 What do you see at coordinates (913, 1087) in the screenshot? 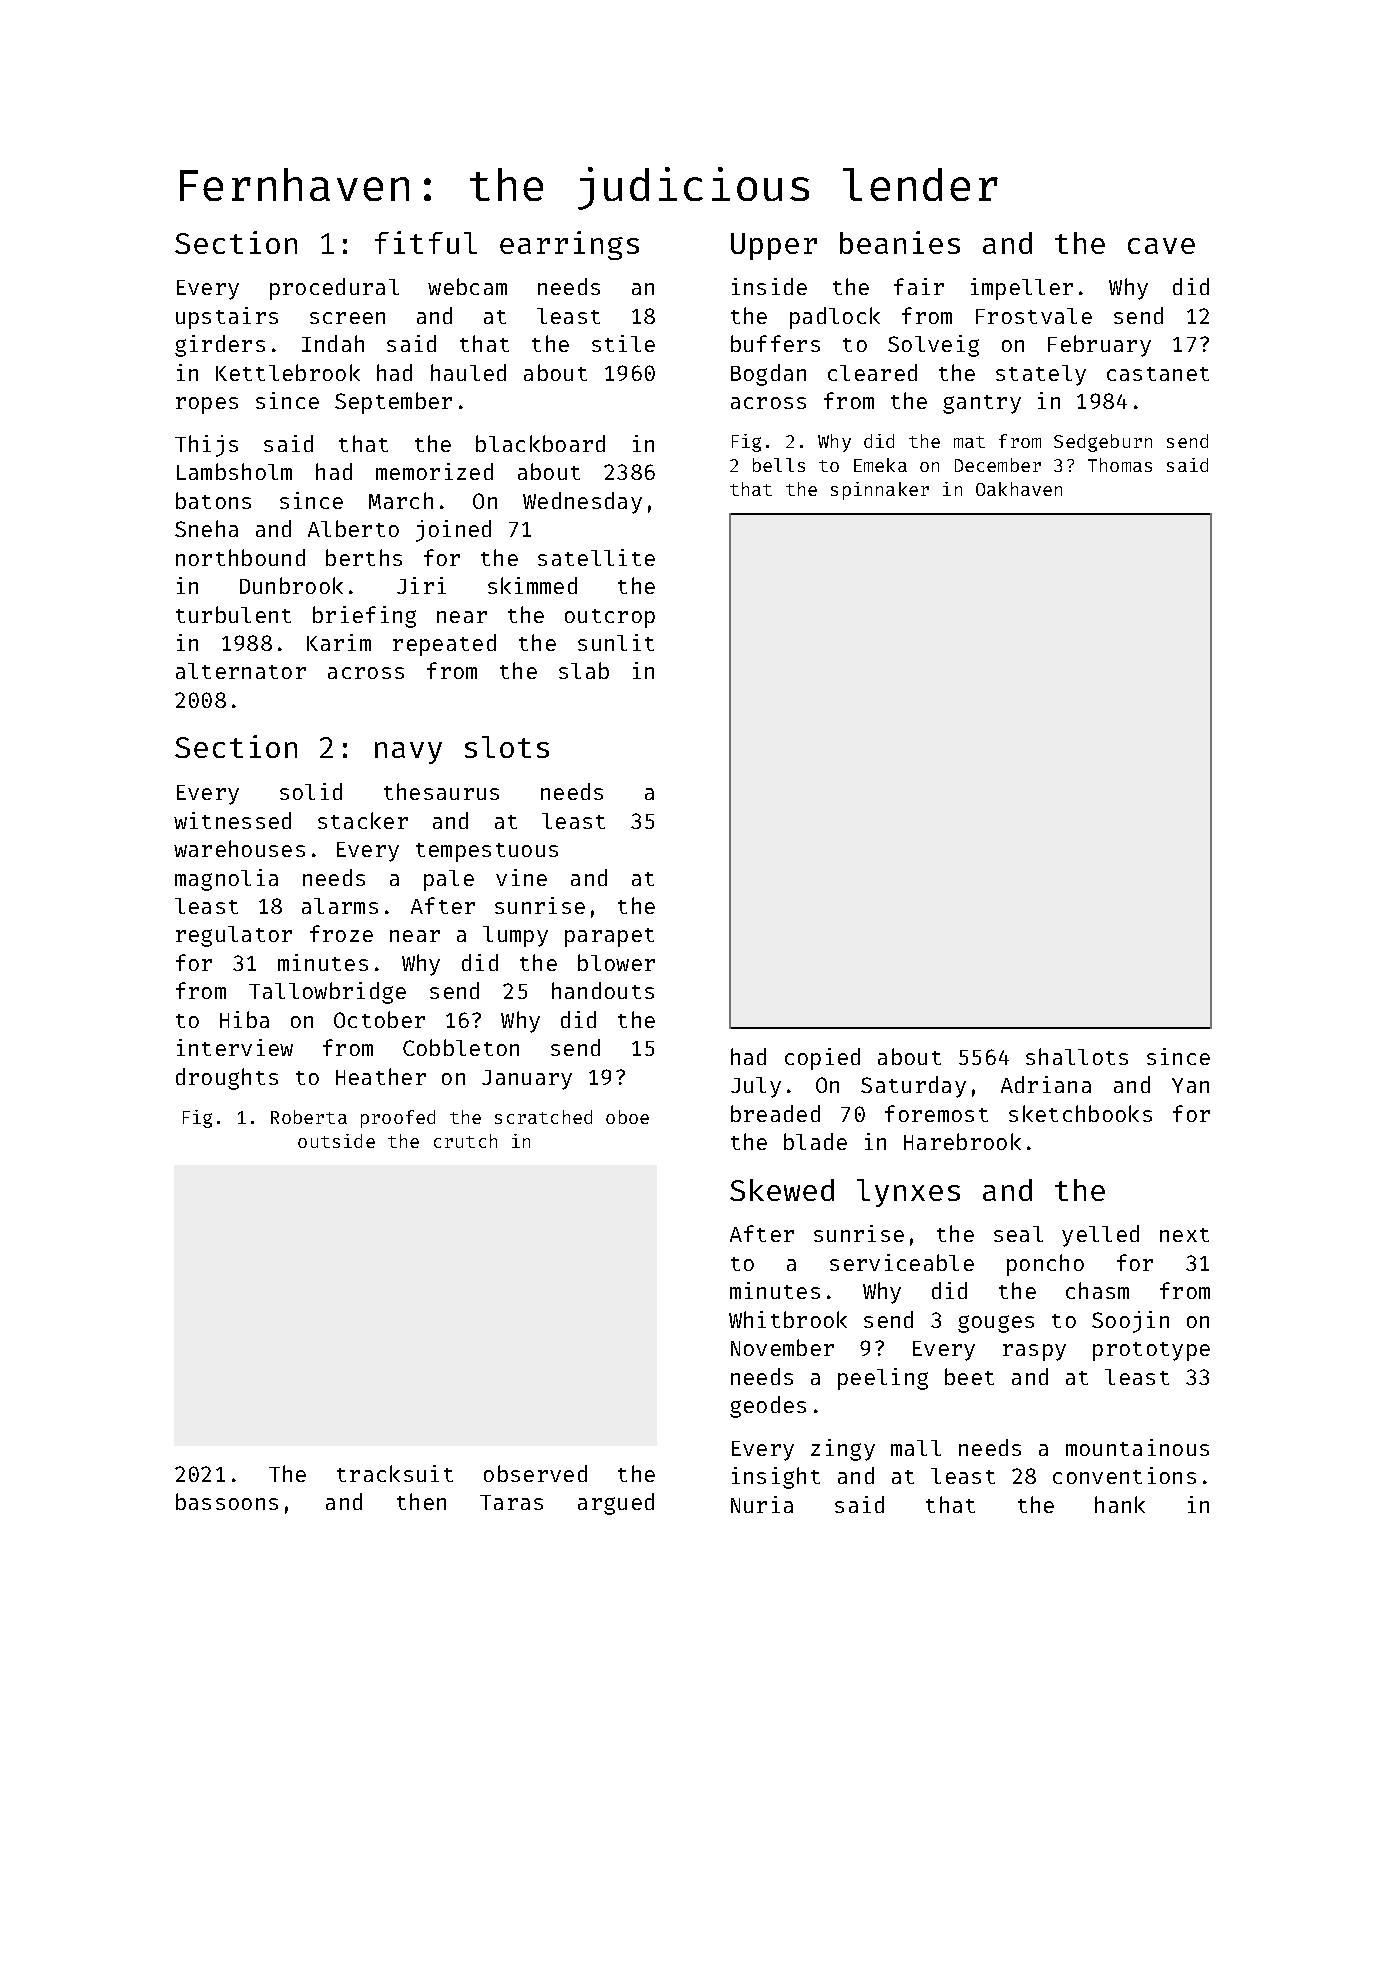
I see `Saturday` at bounding box center [913, 1087].
